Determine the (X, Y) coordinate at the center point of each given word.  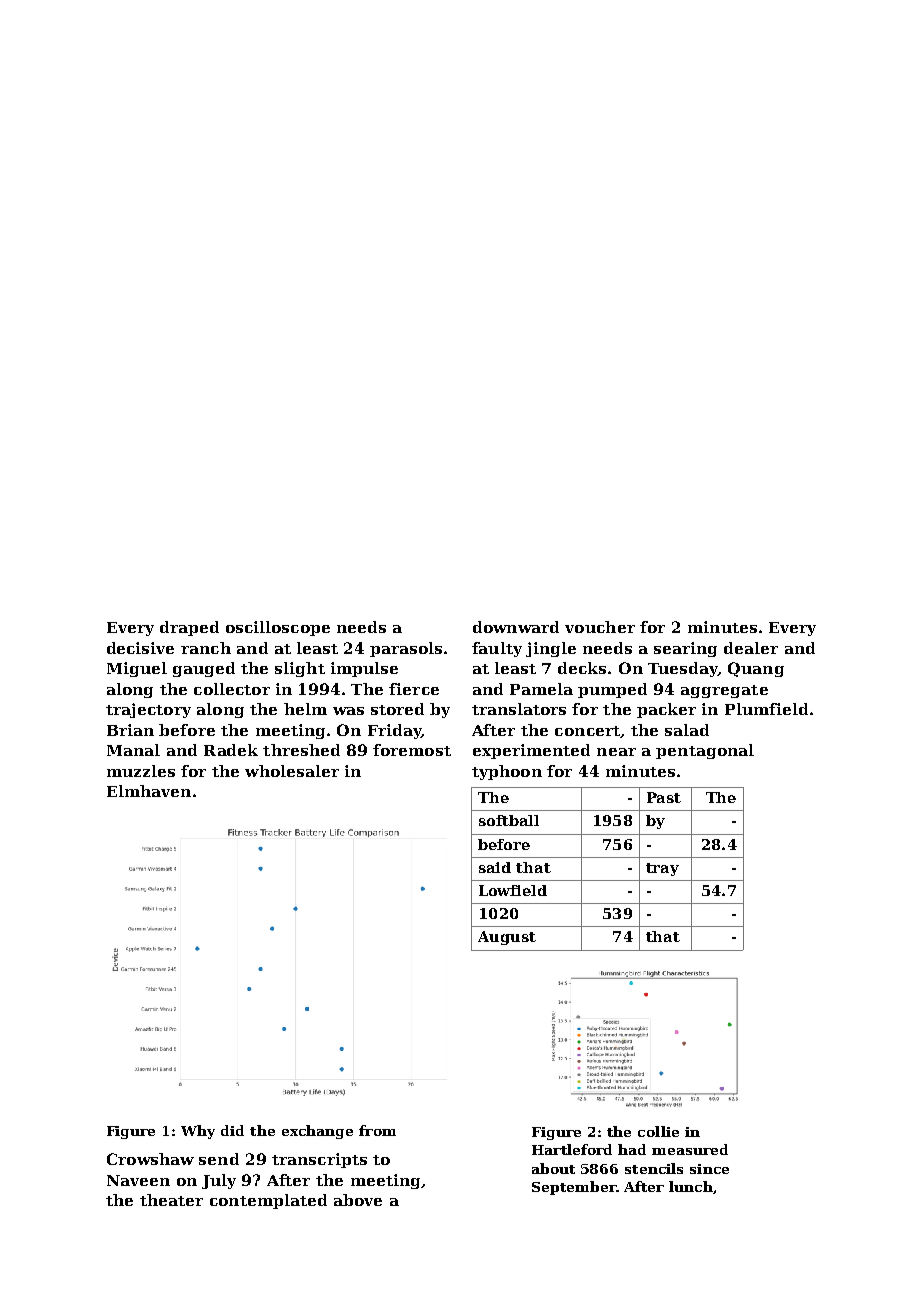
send (219, 1159)
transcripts (319, 1160)
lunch (691, 1186)
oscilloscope (278, 628)
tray (662, 869)
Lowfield (513, 890)
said (495, 867)
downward (516, 627)
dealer (751, 648)
